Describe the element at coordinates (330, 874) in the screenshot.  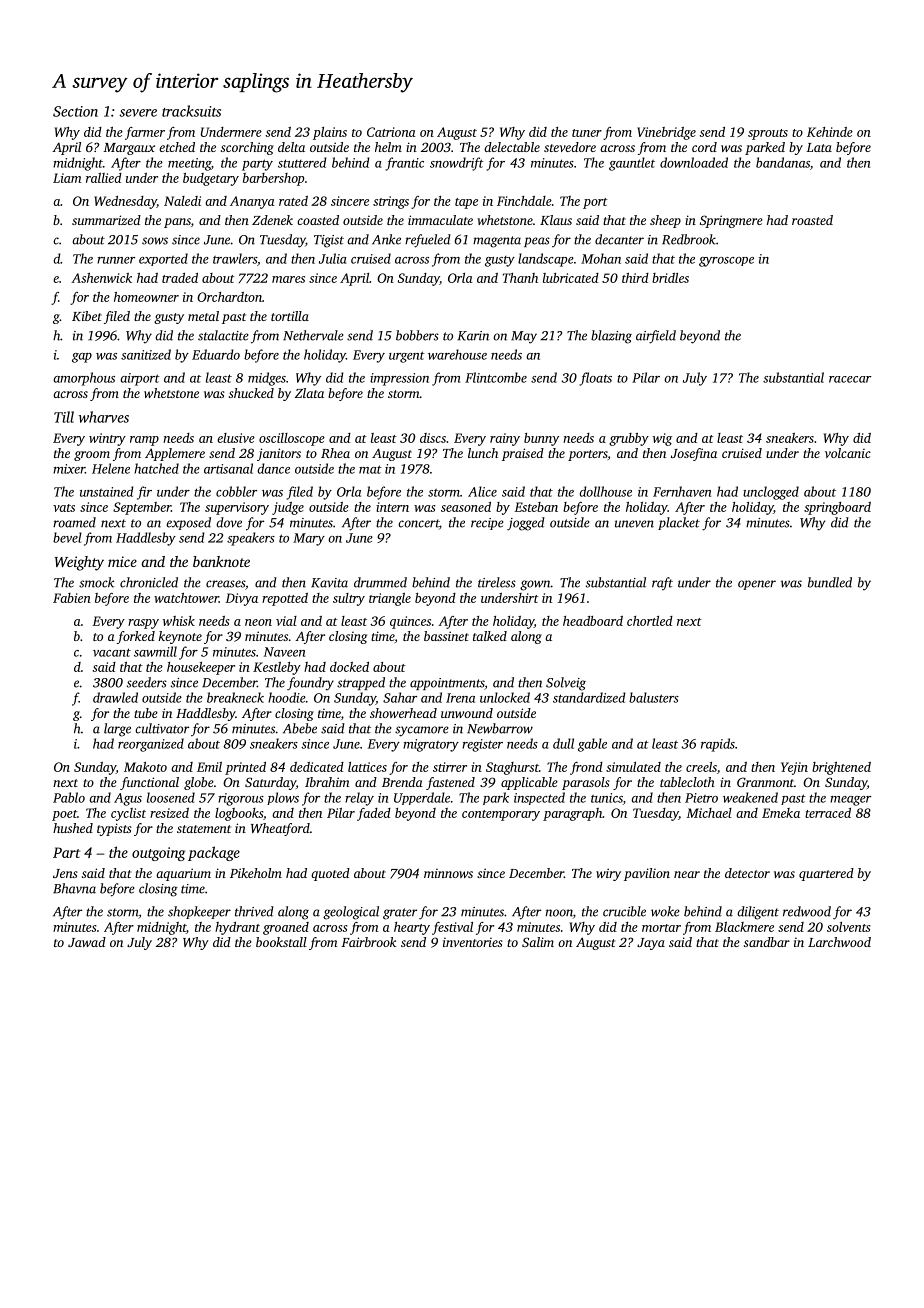
I see `quoted` at that location.
